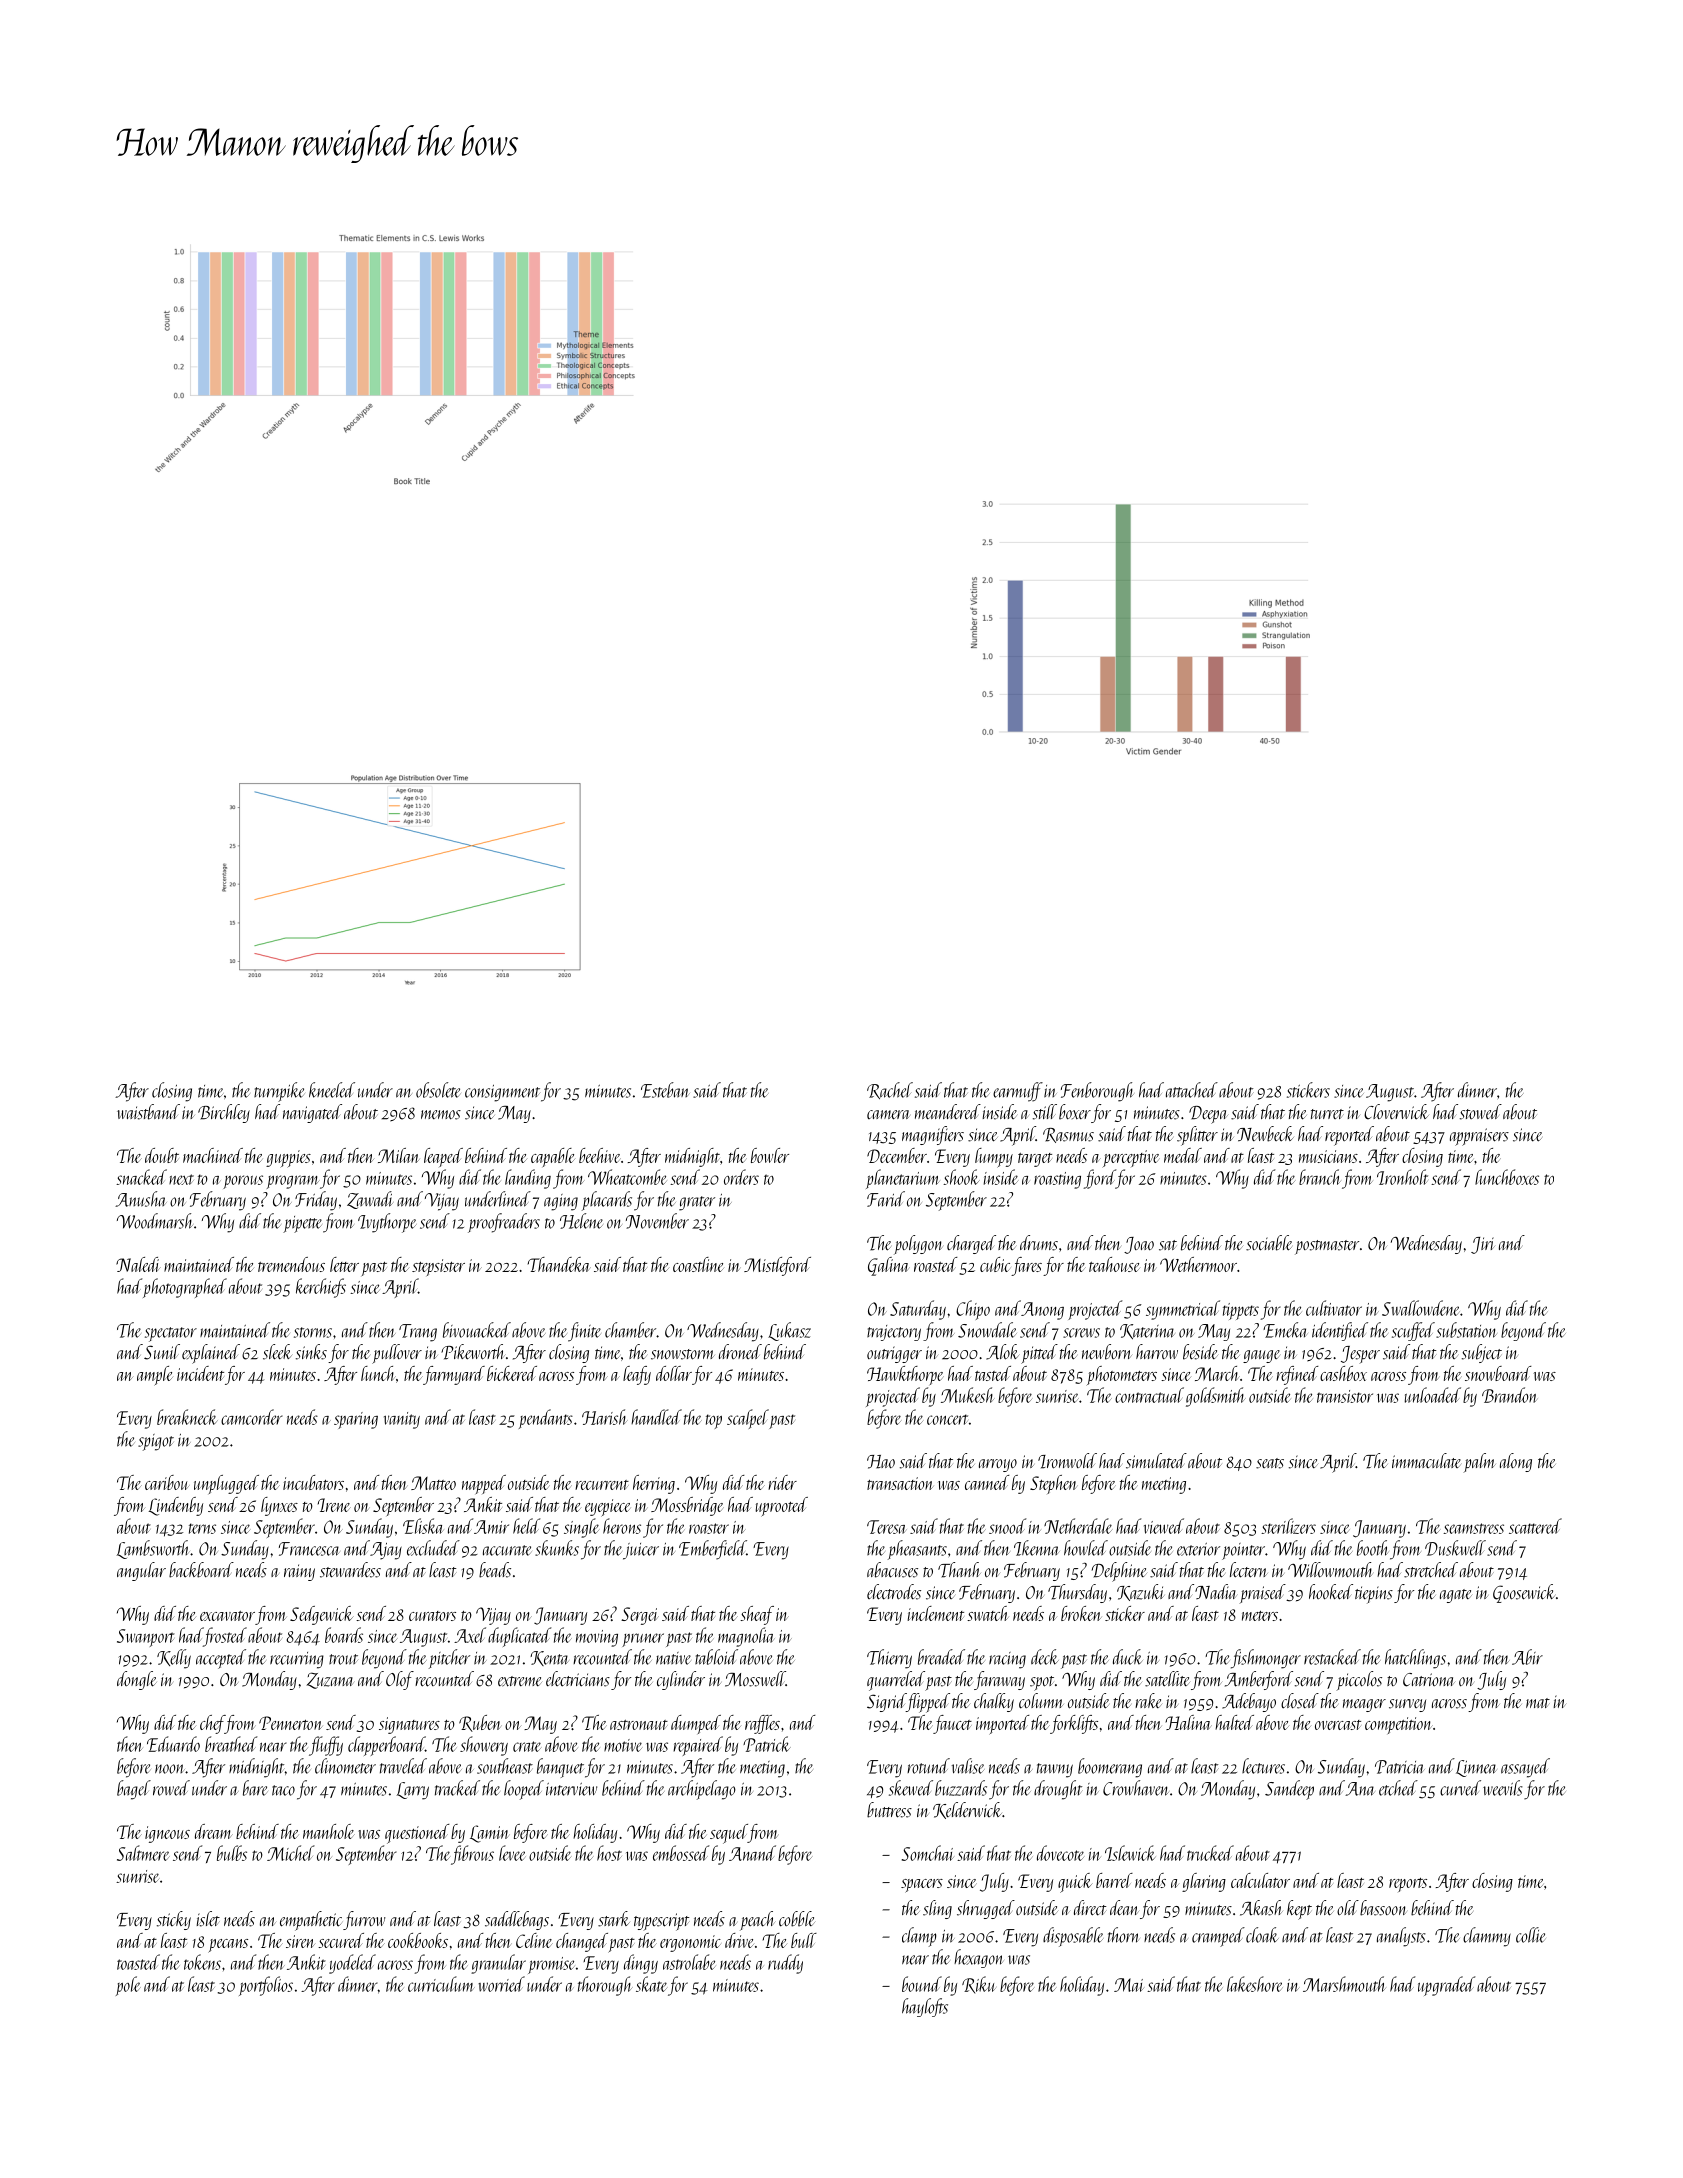  Describe the element at coordinates (665, 1090) in the screenshot. I see `Esteban` at that location.
